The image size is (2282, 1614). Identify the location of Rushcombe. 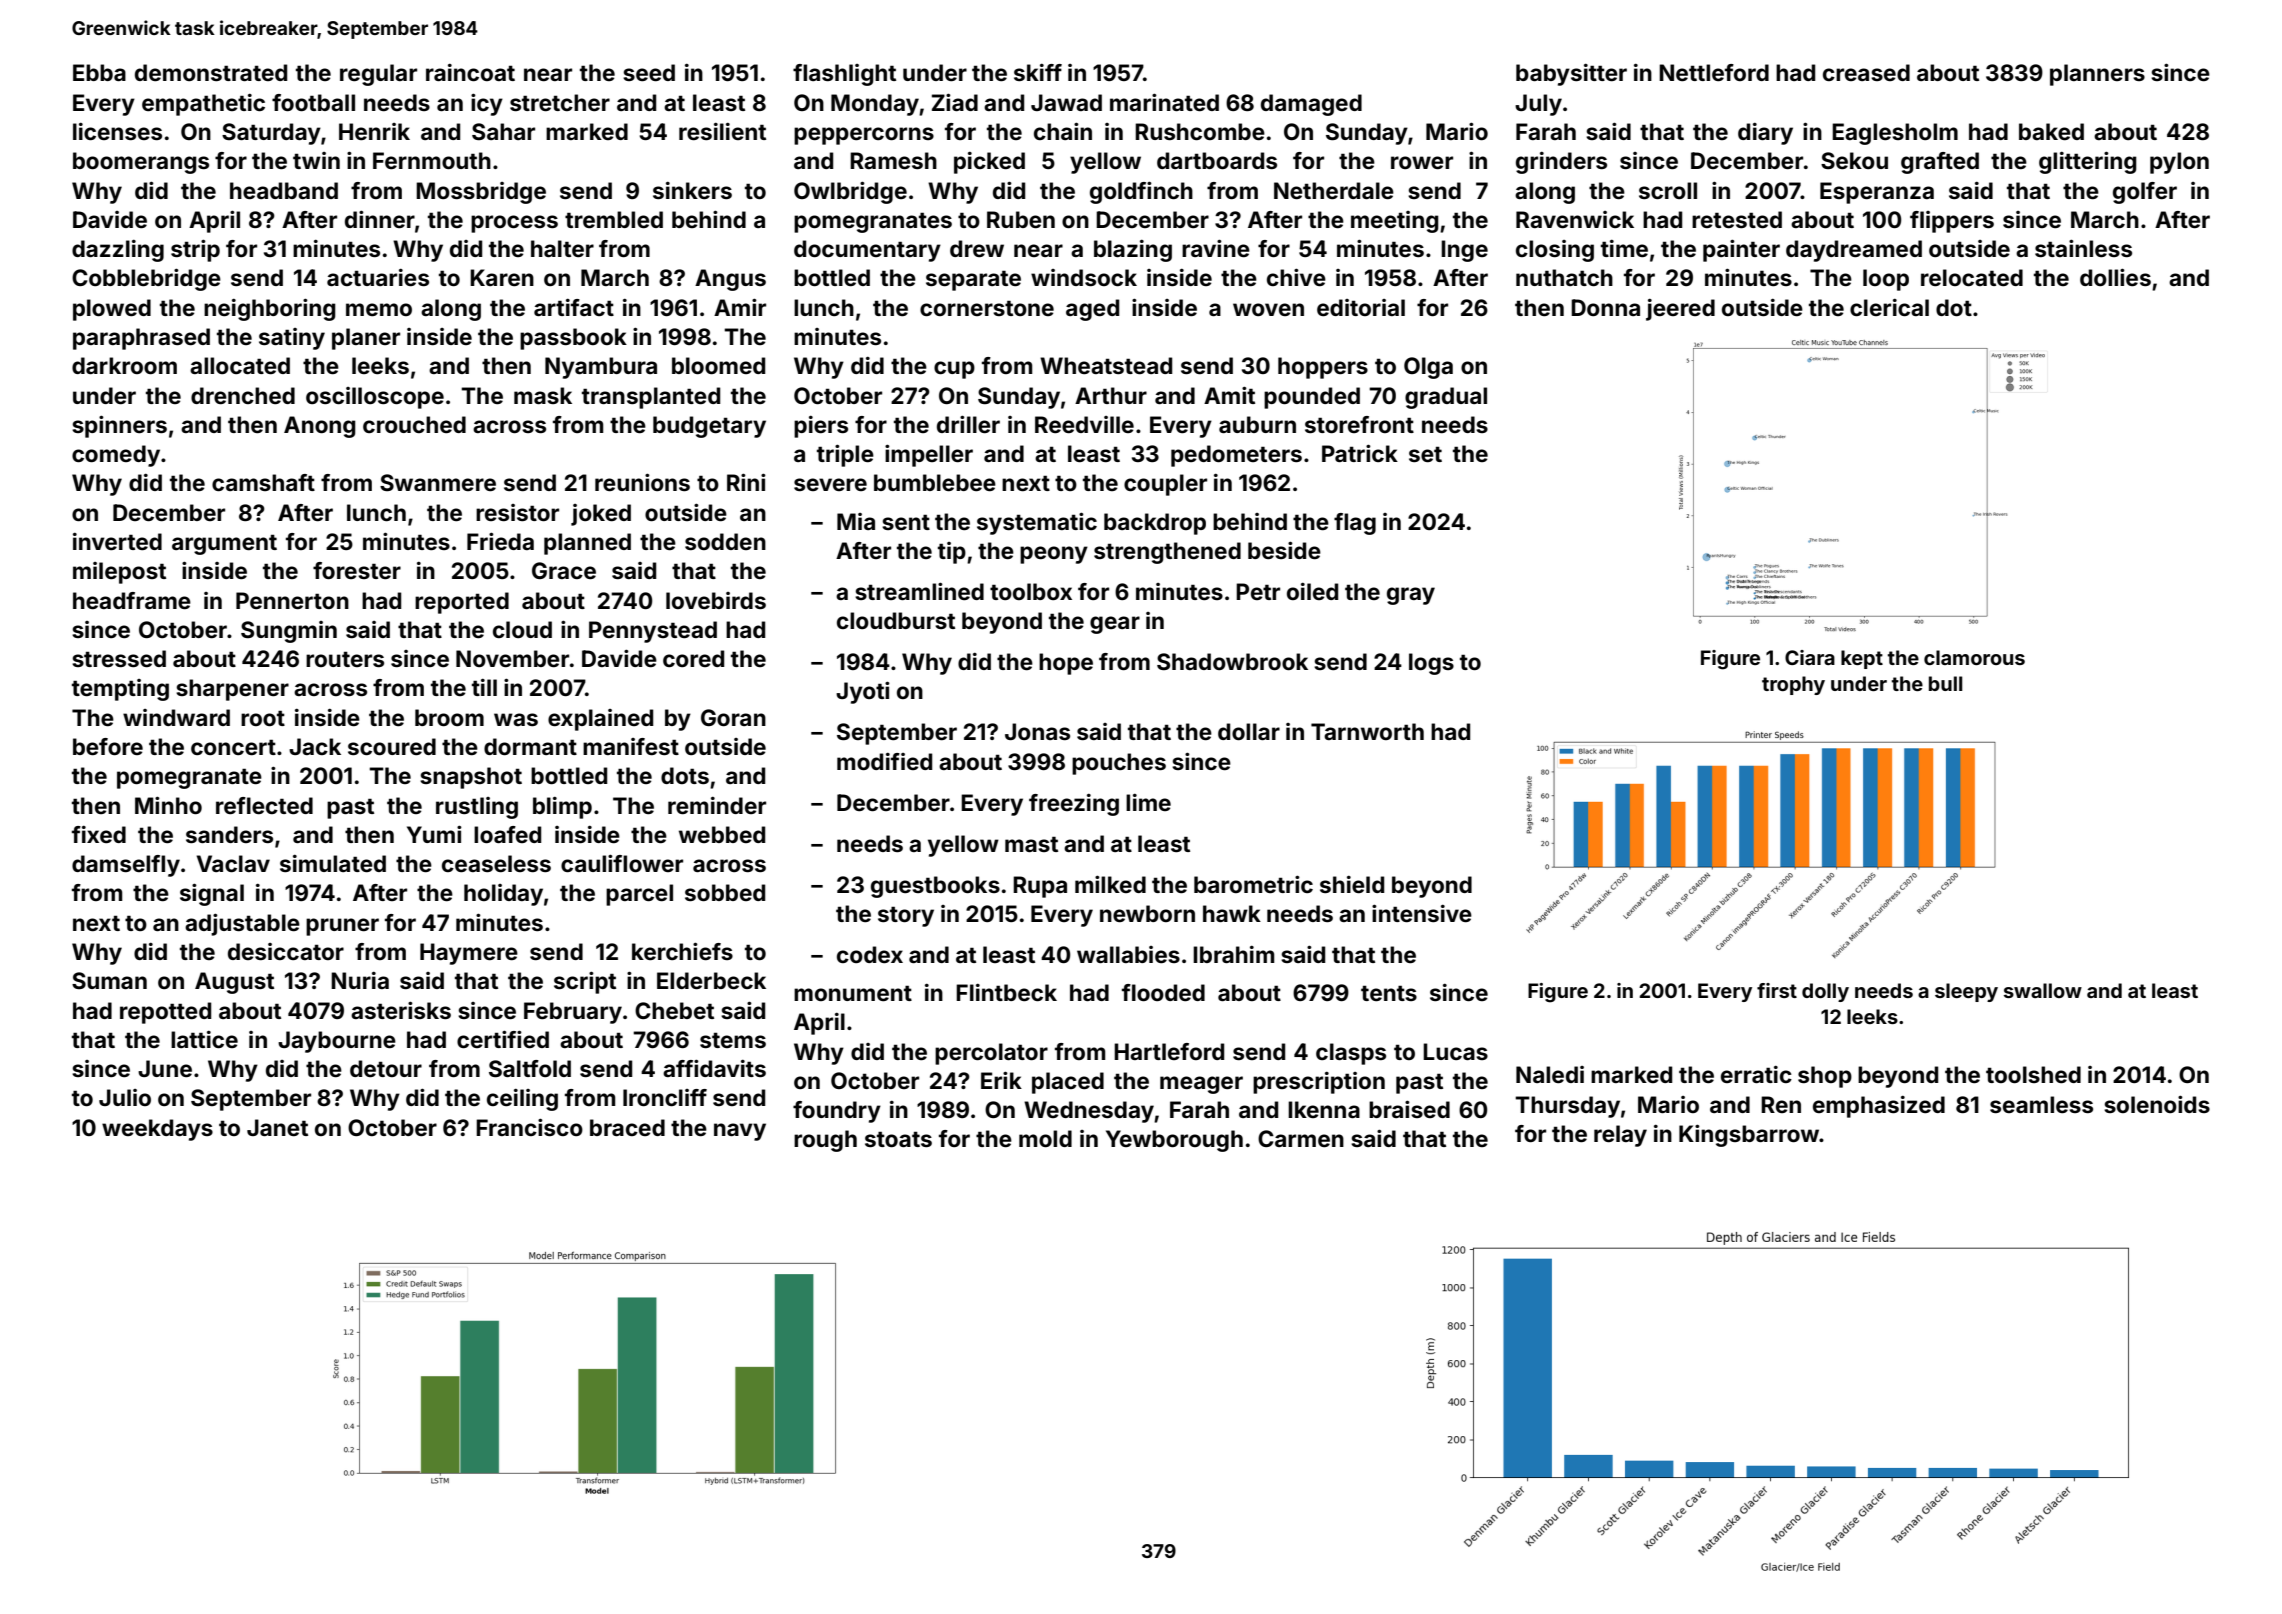
(1200, 131).
